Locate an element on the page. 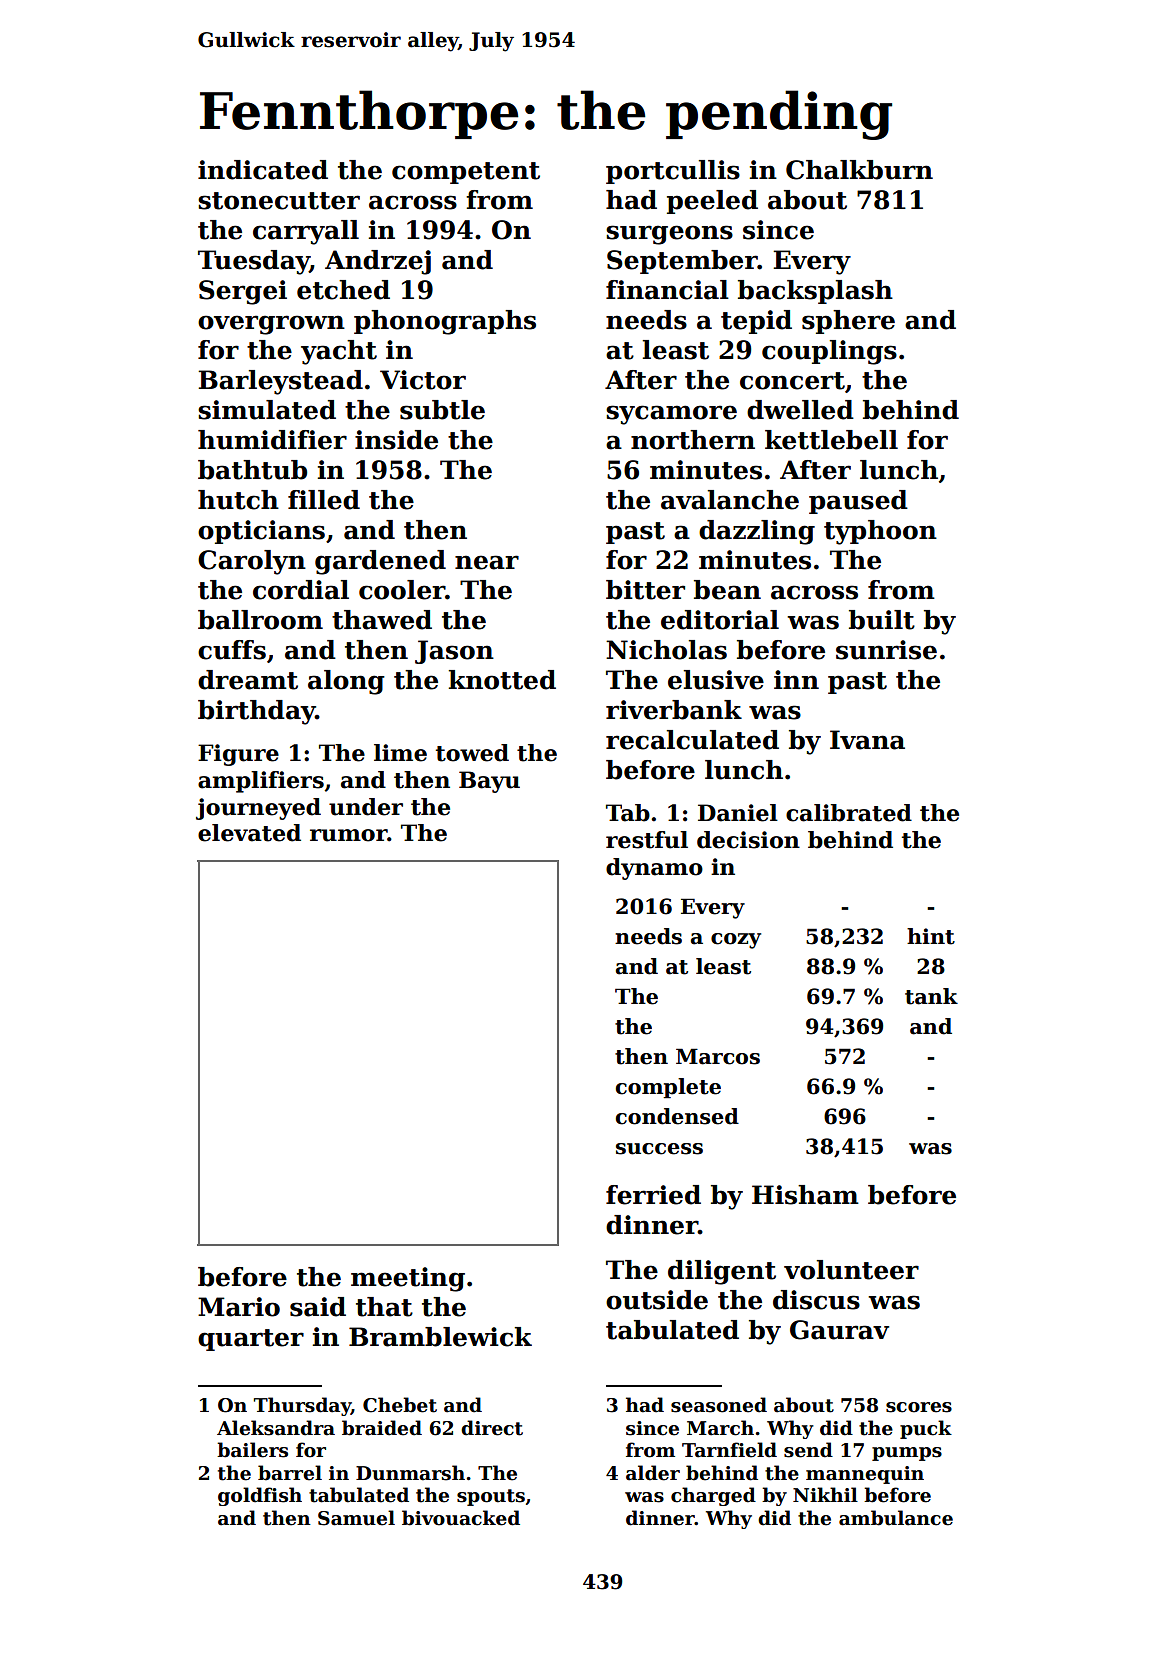 This image has height=1654, width=1165. Bayu is located at coordinates (489, 782).
